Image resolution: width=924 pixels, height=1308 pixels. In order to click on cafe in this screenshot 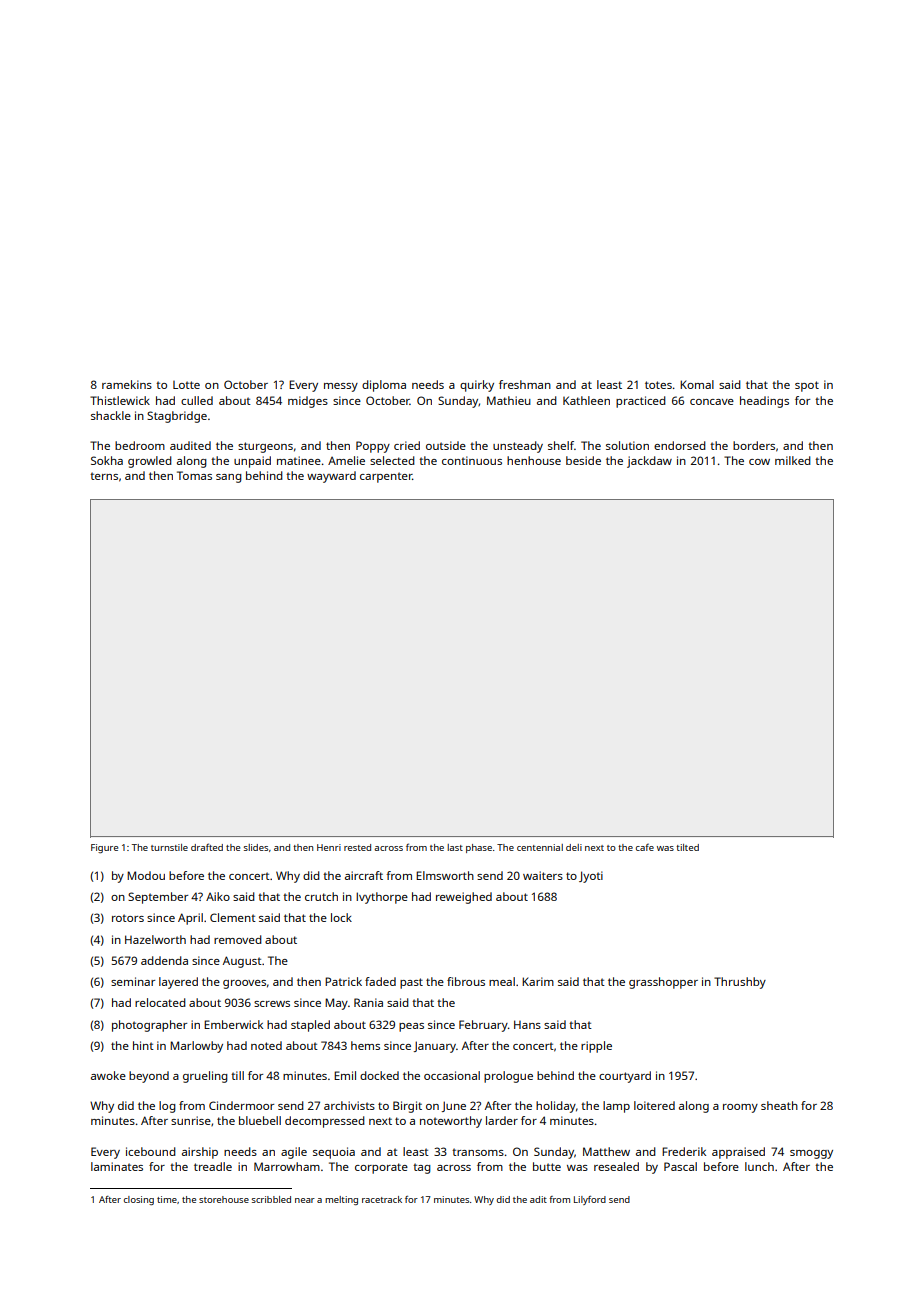, I will do `click(645, 847)`.
